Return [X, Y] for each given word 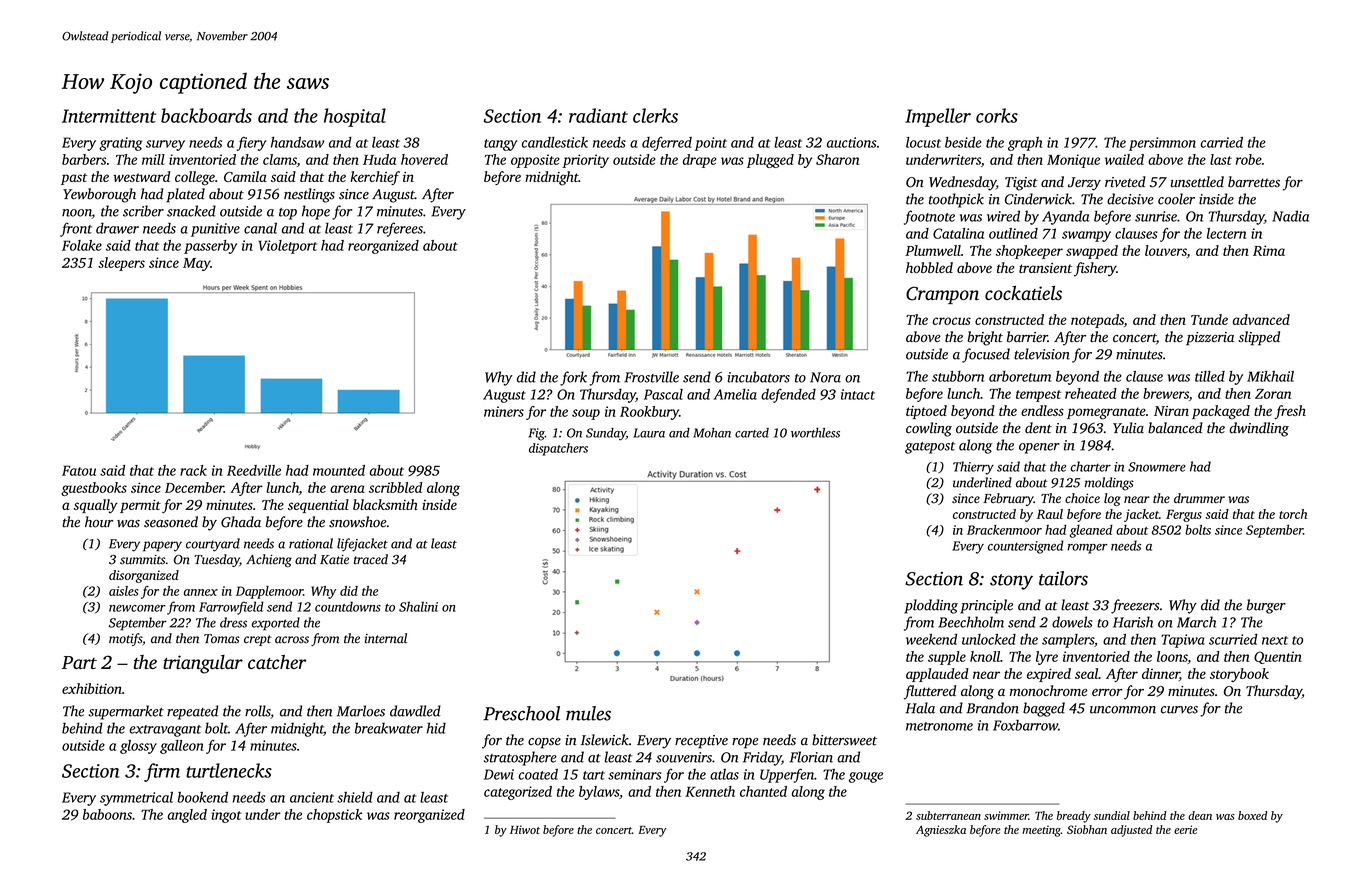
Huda [379, 159]
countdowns [348, 606]
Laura [649, 433]
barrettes [1254, 182]
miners [504, 411]
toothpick [956, 200]
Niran [1171, 411]
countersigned [1026, 547]
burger [1266, 606]
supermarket [126, 712]
